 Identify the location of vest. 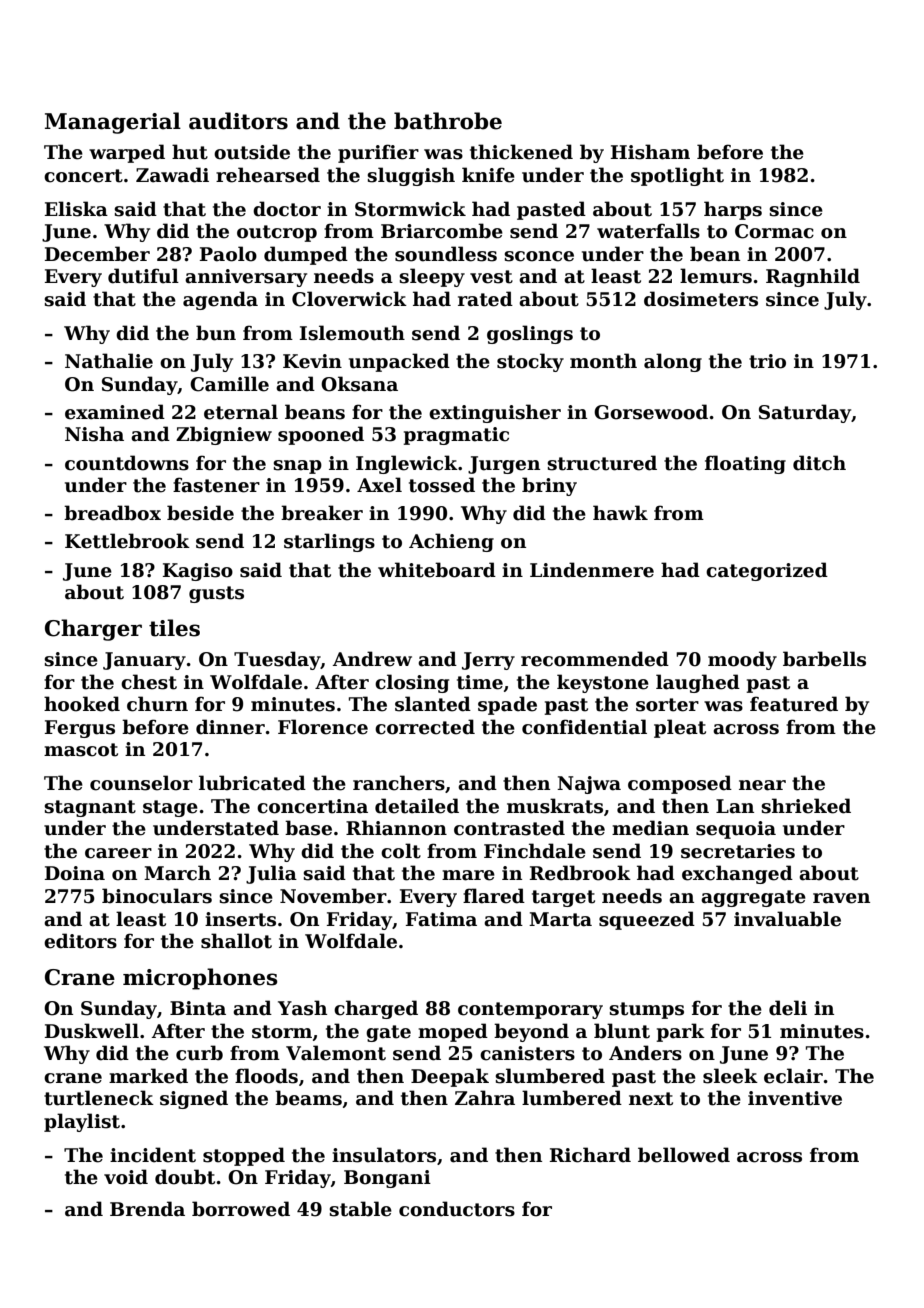
(491, 277).
